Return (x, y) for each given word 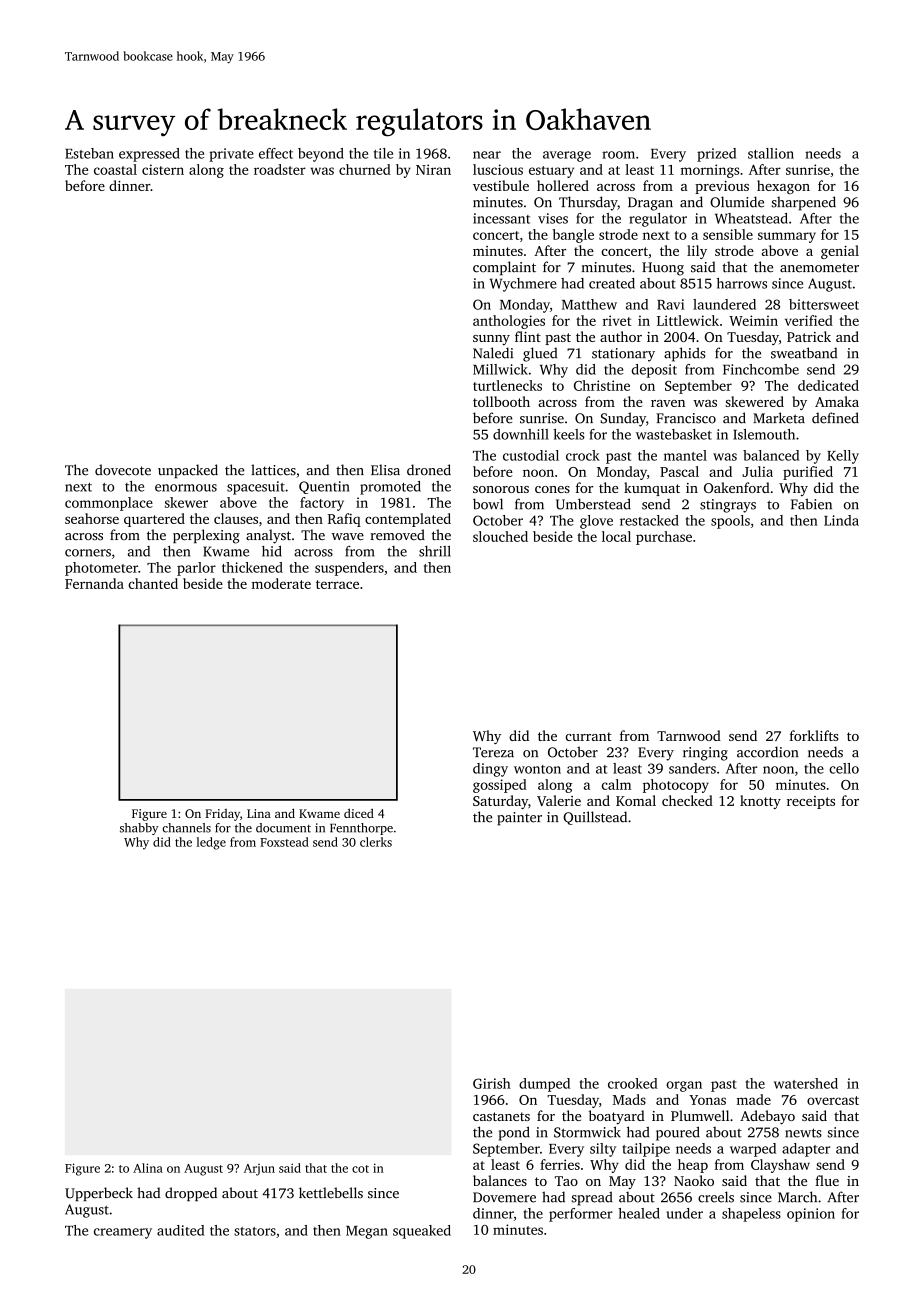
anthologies (509, 322)
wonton (537, 769)
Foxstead (284, 842)
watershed (806, 1083)
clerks (376, 842)
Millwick (500, 369)
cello (844, 768)
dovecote (123, 470)
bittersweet (824, 304)
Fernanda (94, 583)
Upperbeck (99, 1194)
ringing (705, 754)
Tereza (493, 752)
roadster (280, 169)
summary (787, 237)
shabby (139, 829)
